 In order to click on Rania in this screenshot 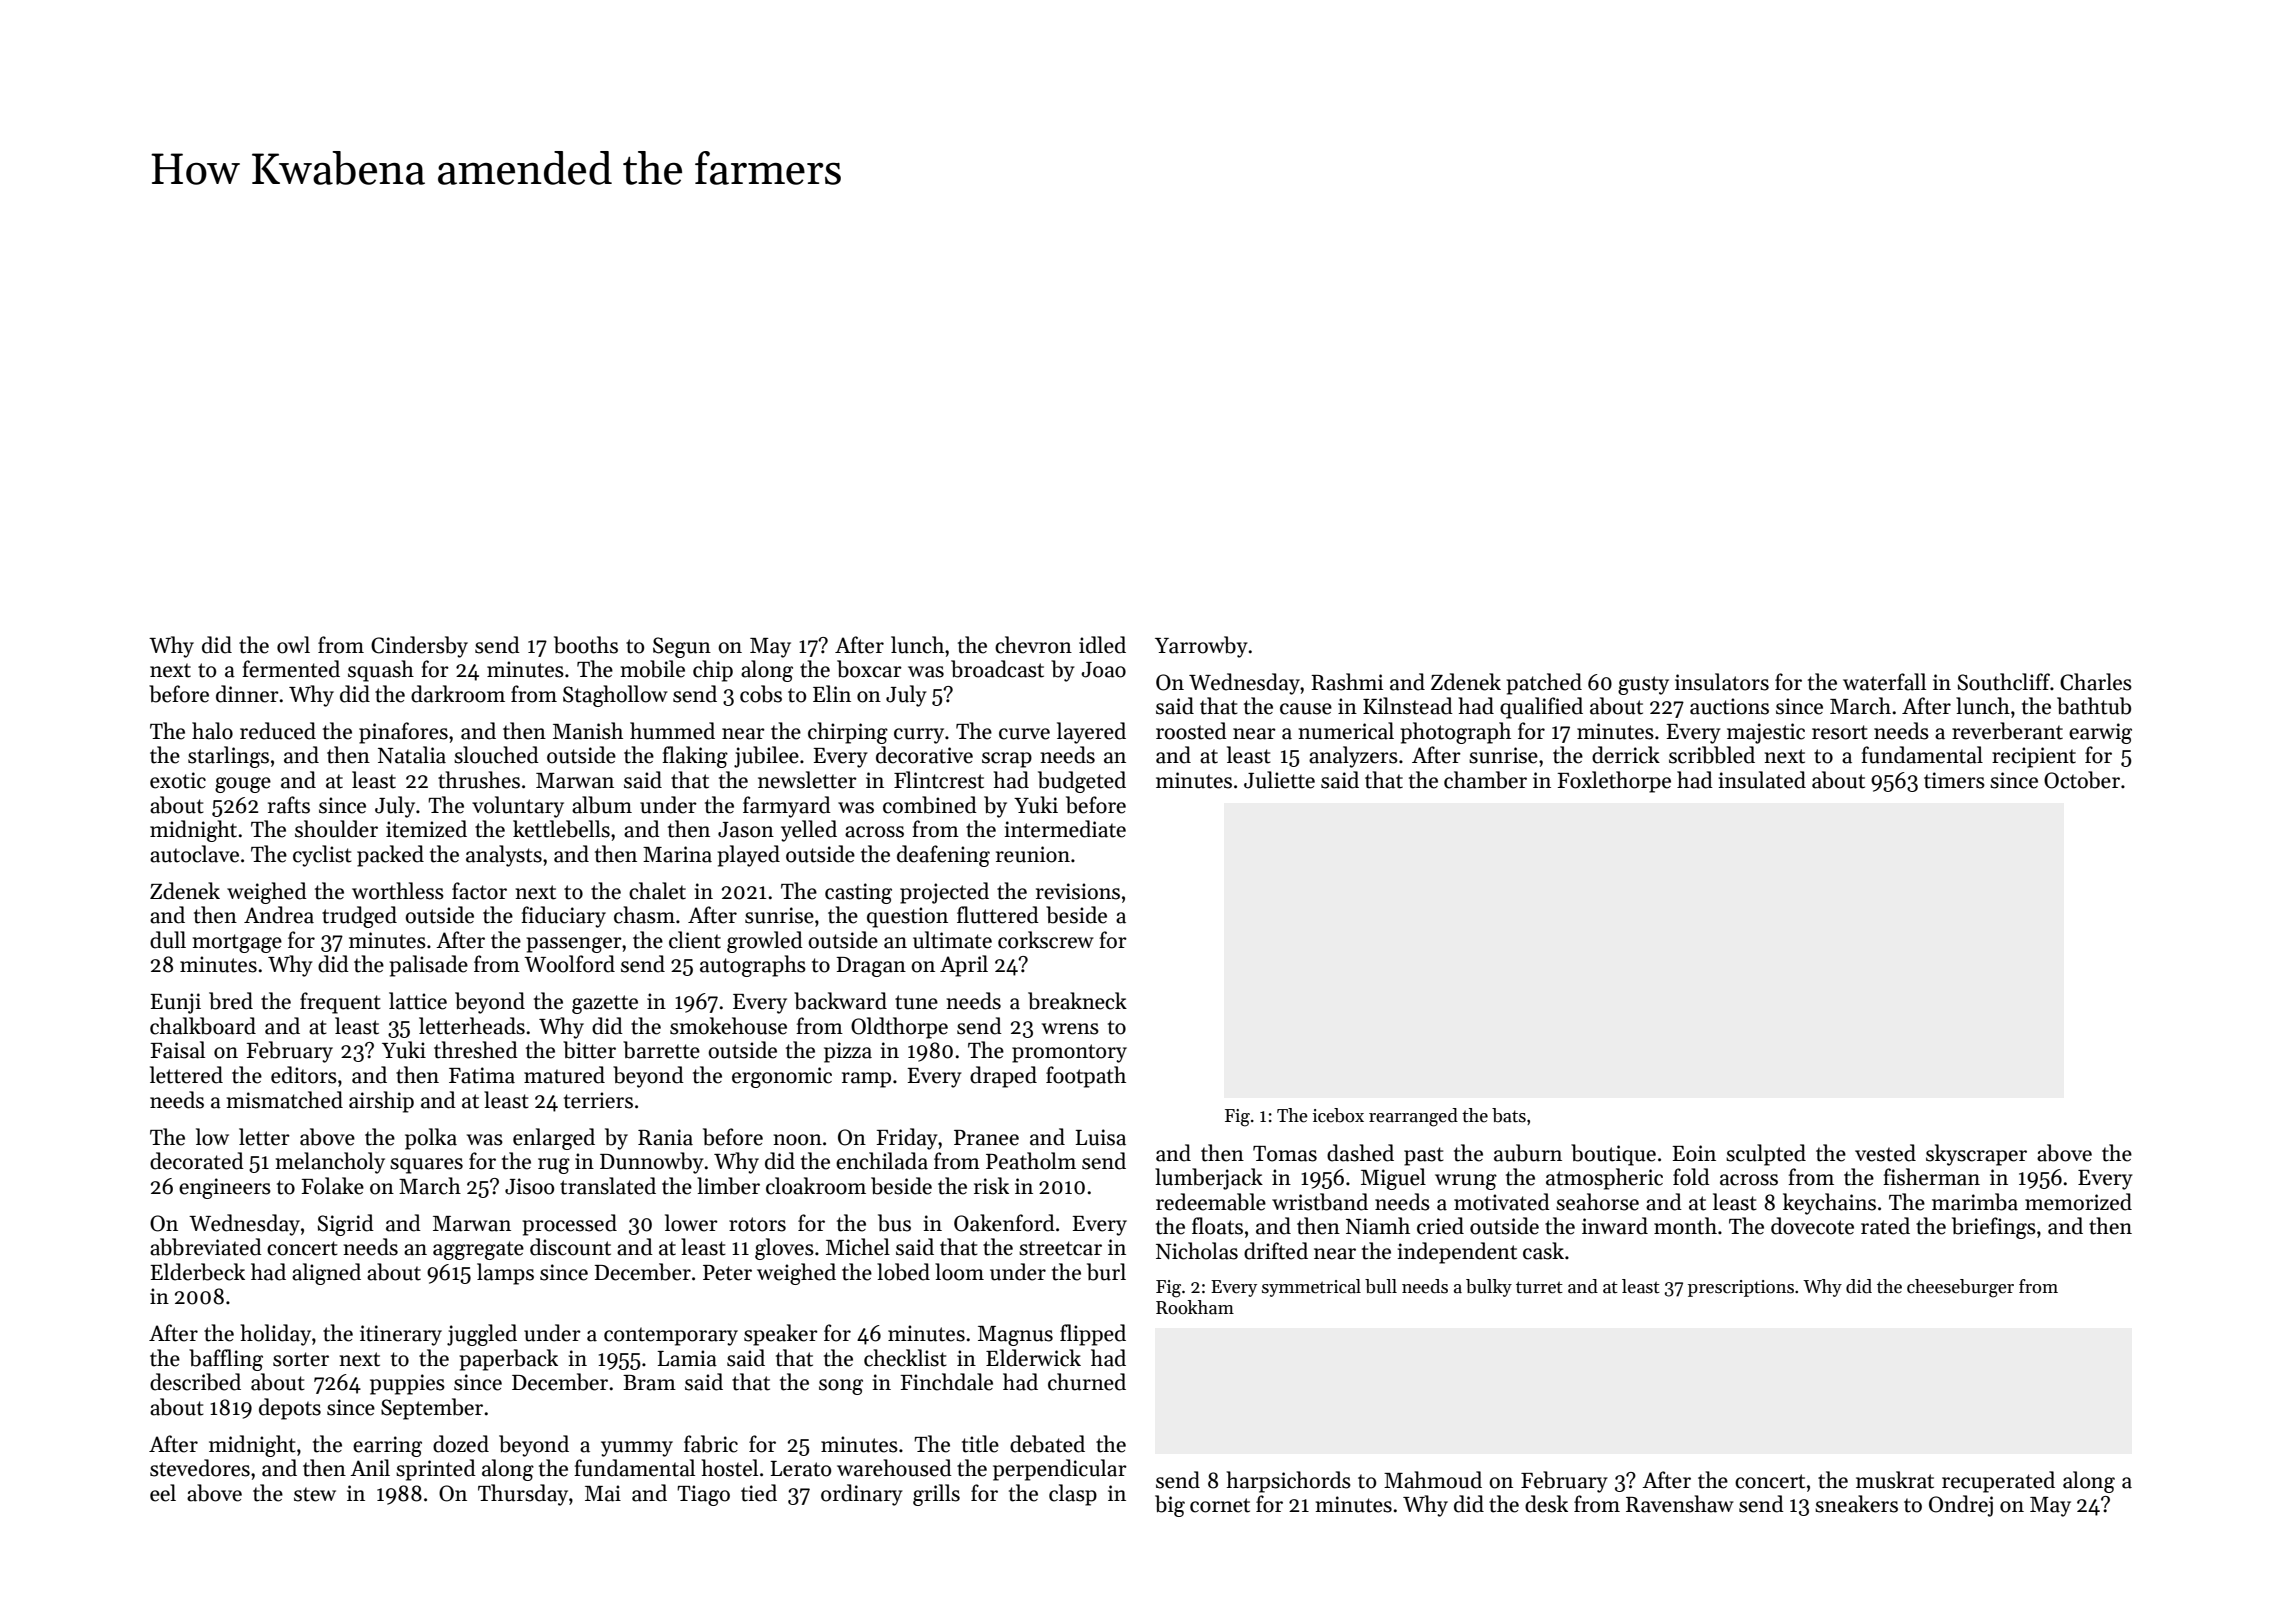, I will do `click(665, 1137)`.
